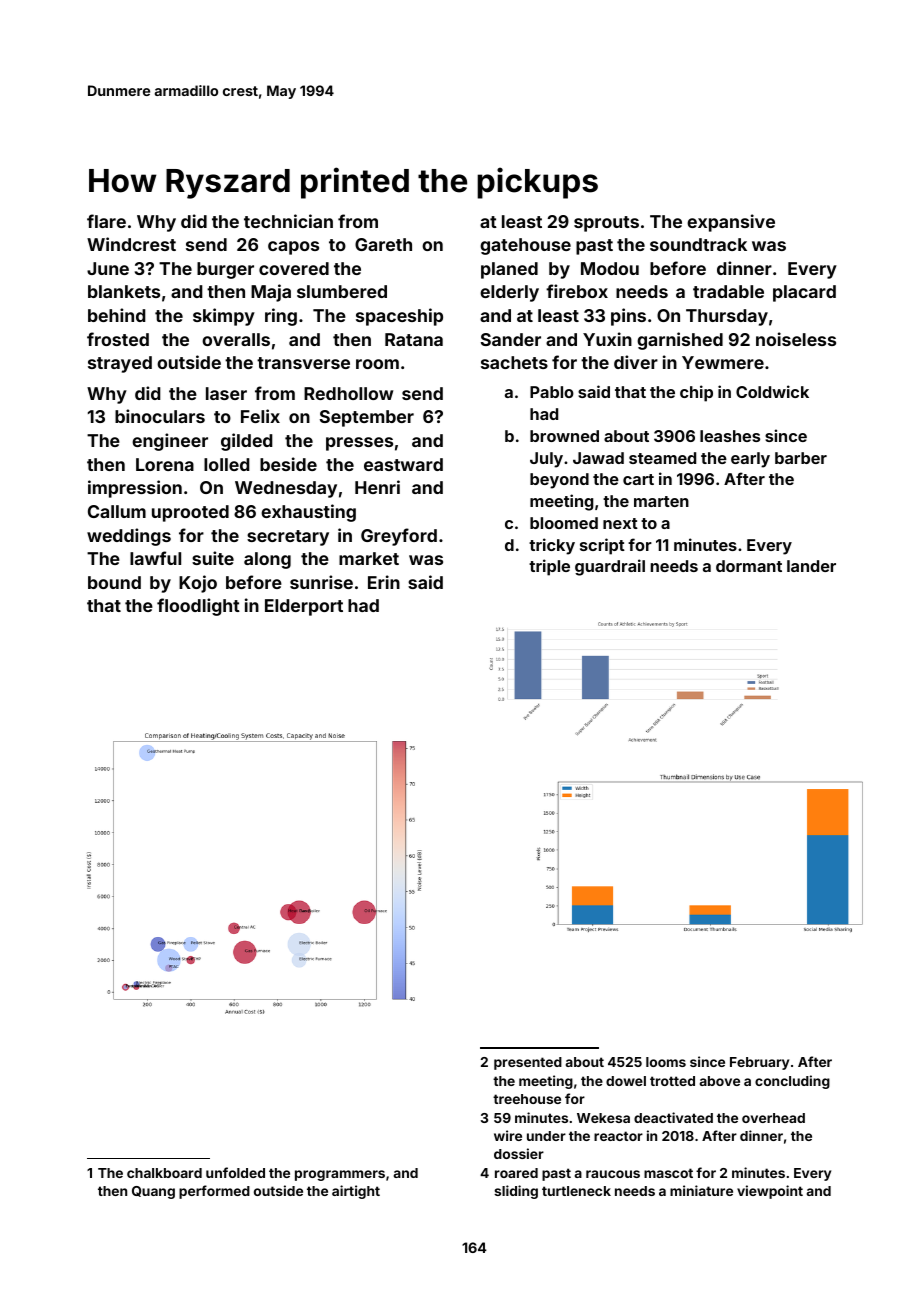 The height and width of the document is (1311, 924). Describe the element at coordinates (559, 481) in the document. I see `beyond` at that location.
